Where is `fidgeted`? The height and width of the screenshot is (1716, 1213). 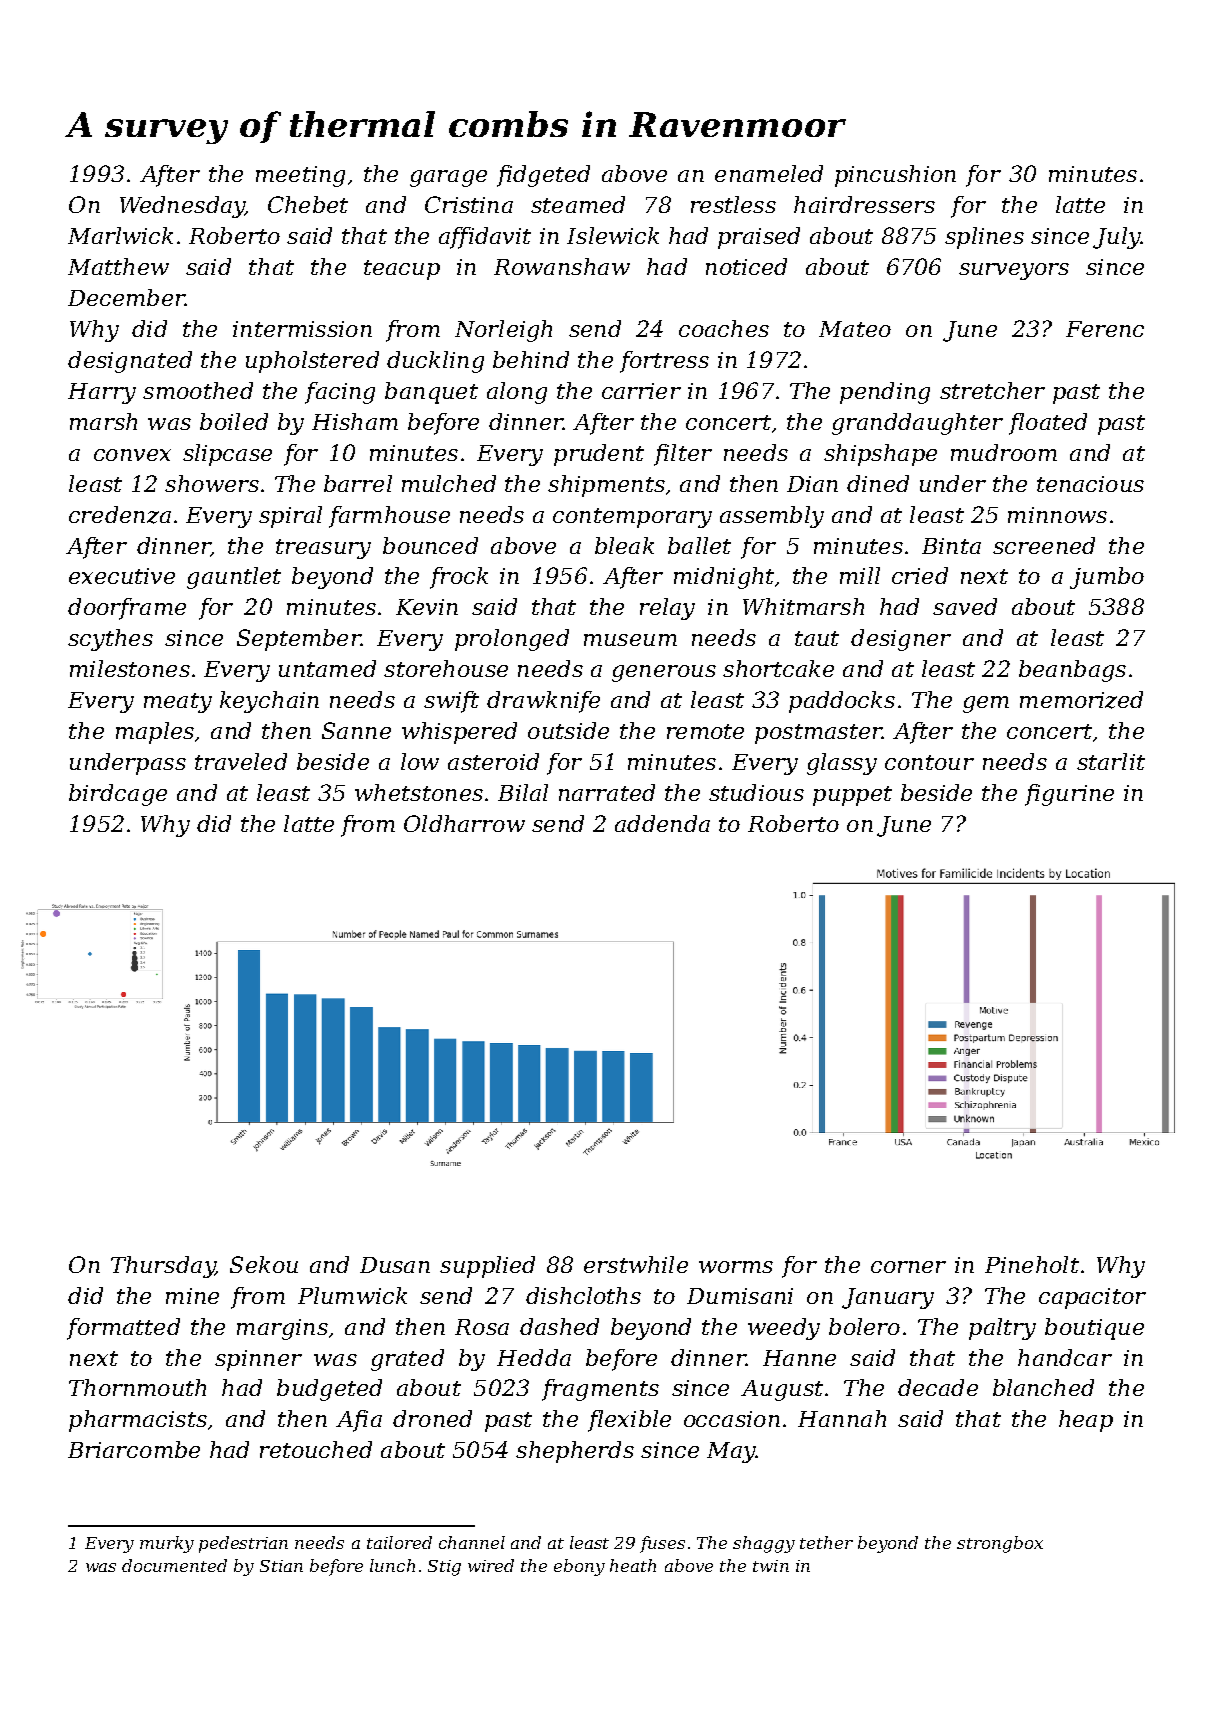
fidgeted is located at coordinates (543, 176).
